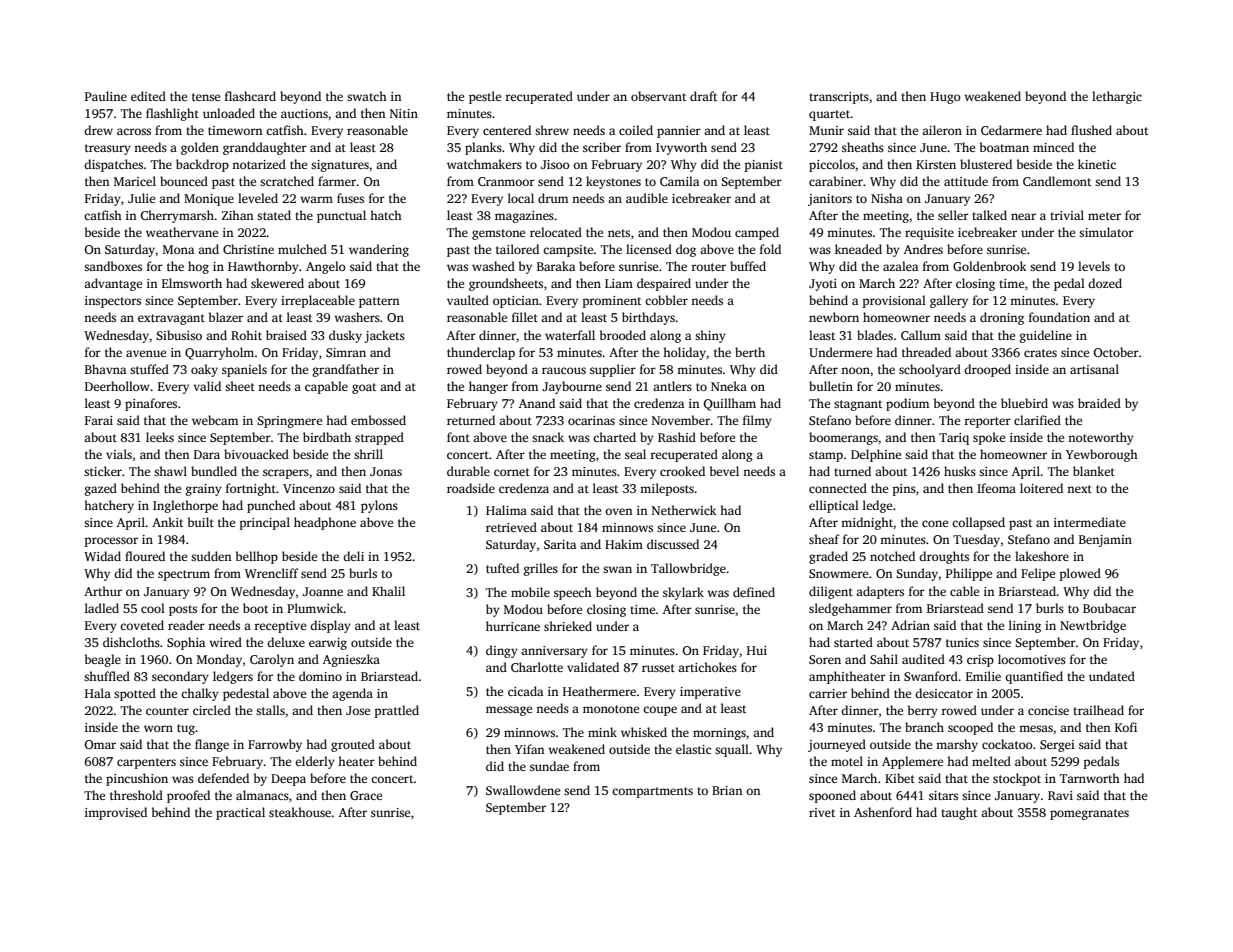  Describe the element at coordinates (1091, 130) in the screenshot. I see `flushed` at that location.
